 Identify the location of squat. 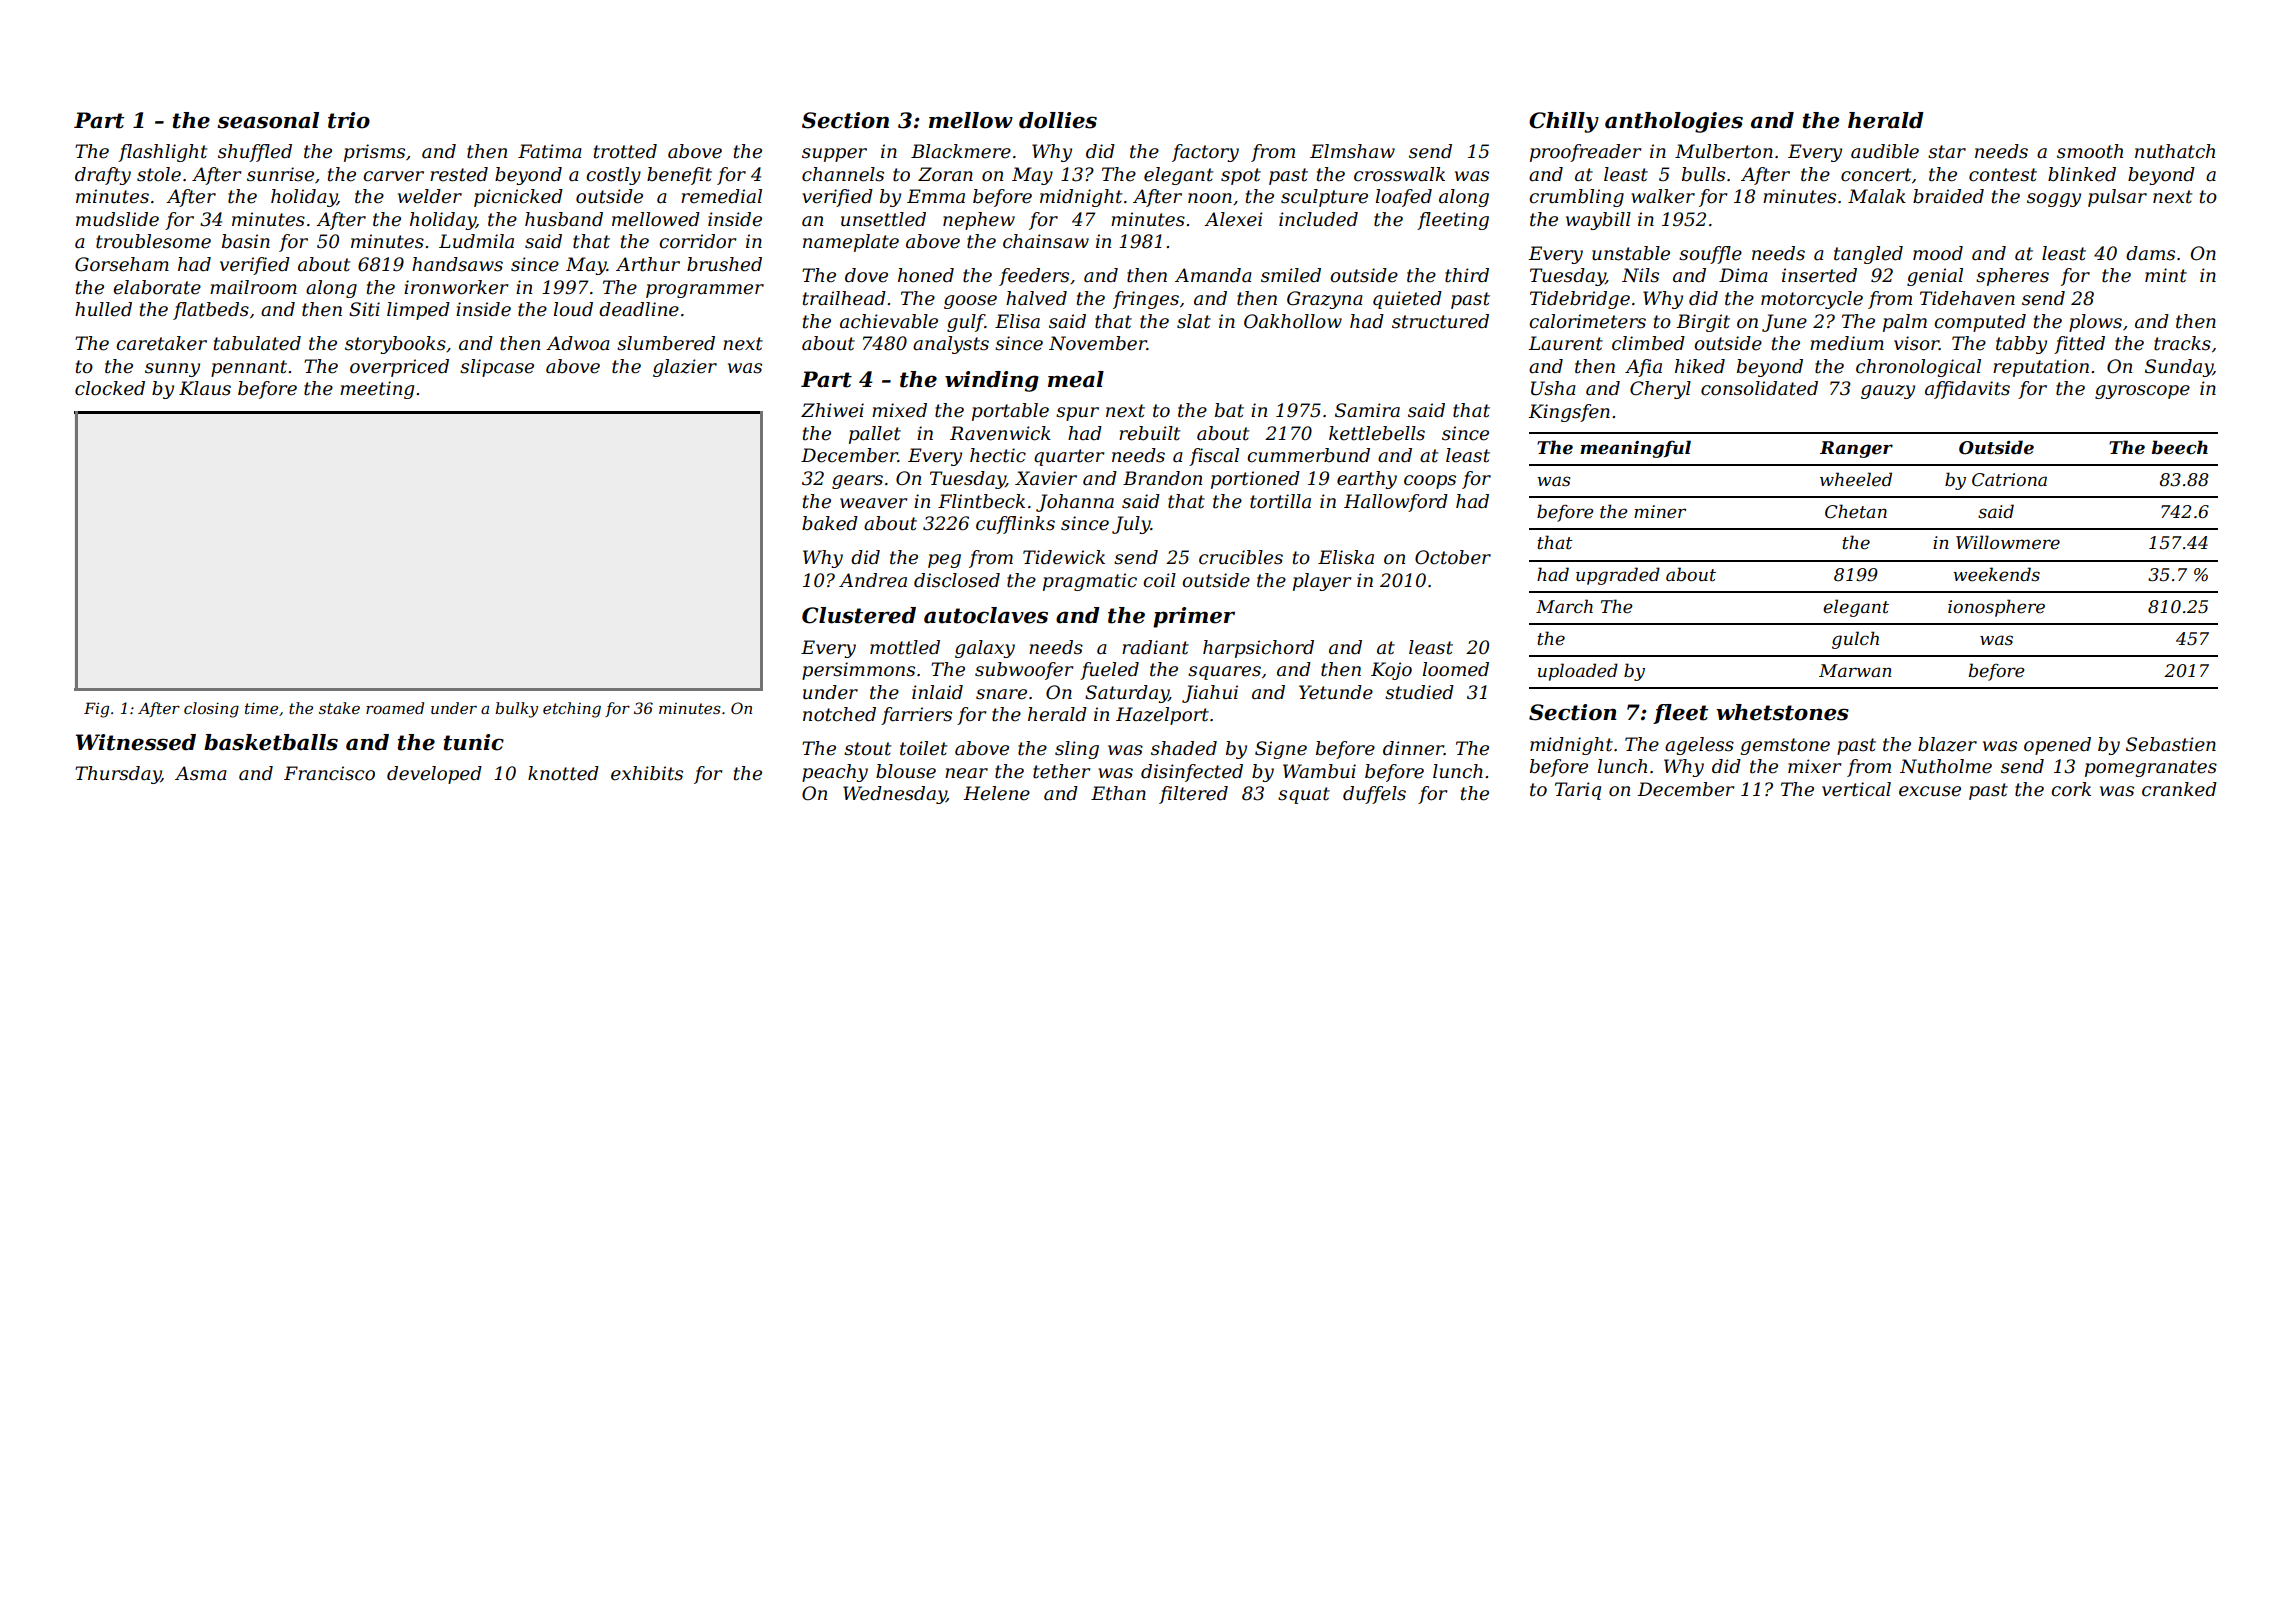
(1304, 795).
